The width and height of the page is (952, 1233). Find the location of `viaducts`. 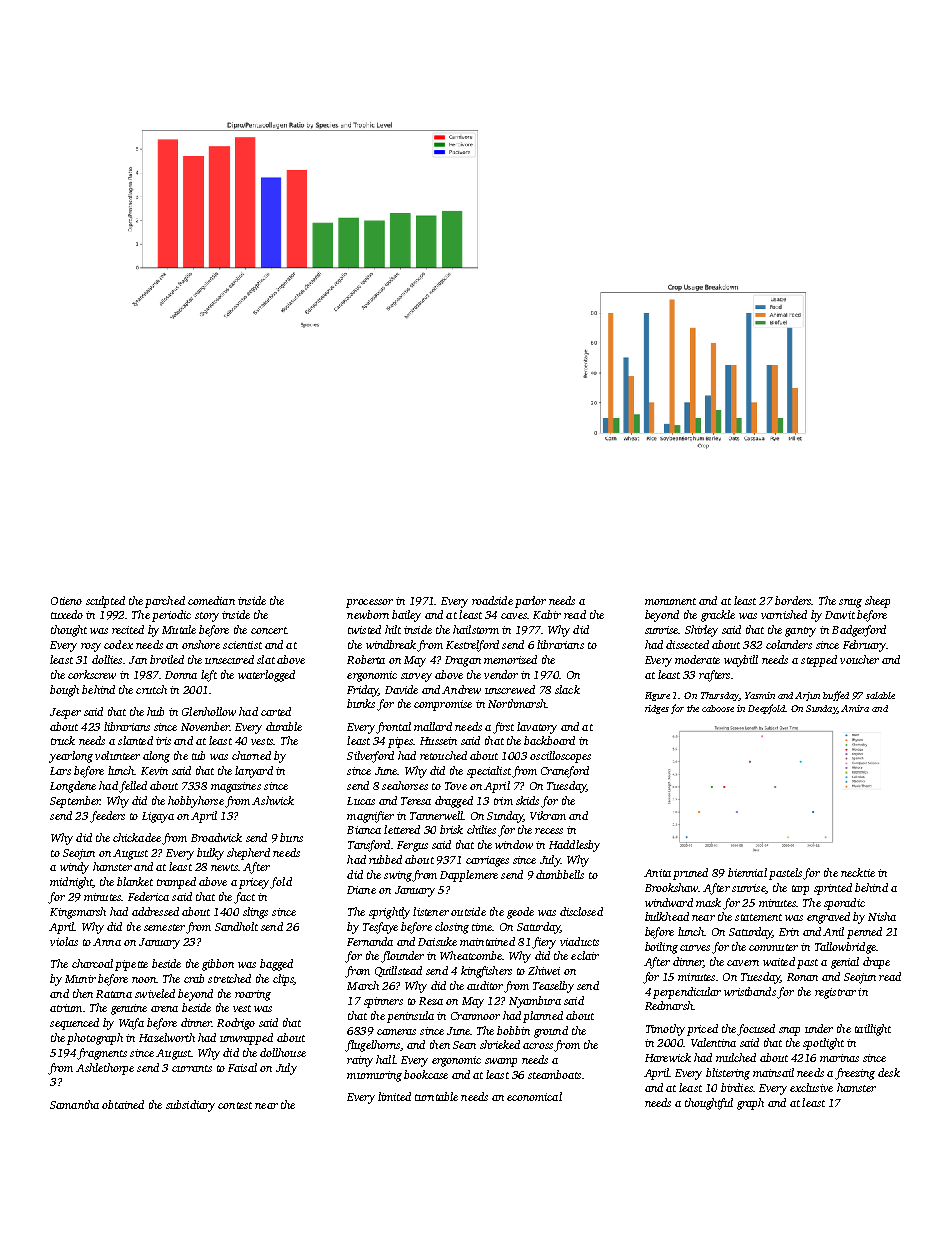

viaducts is located at coordinates (579, 941).
